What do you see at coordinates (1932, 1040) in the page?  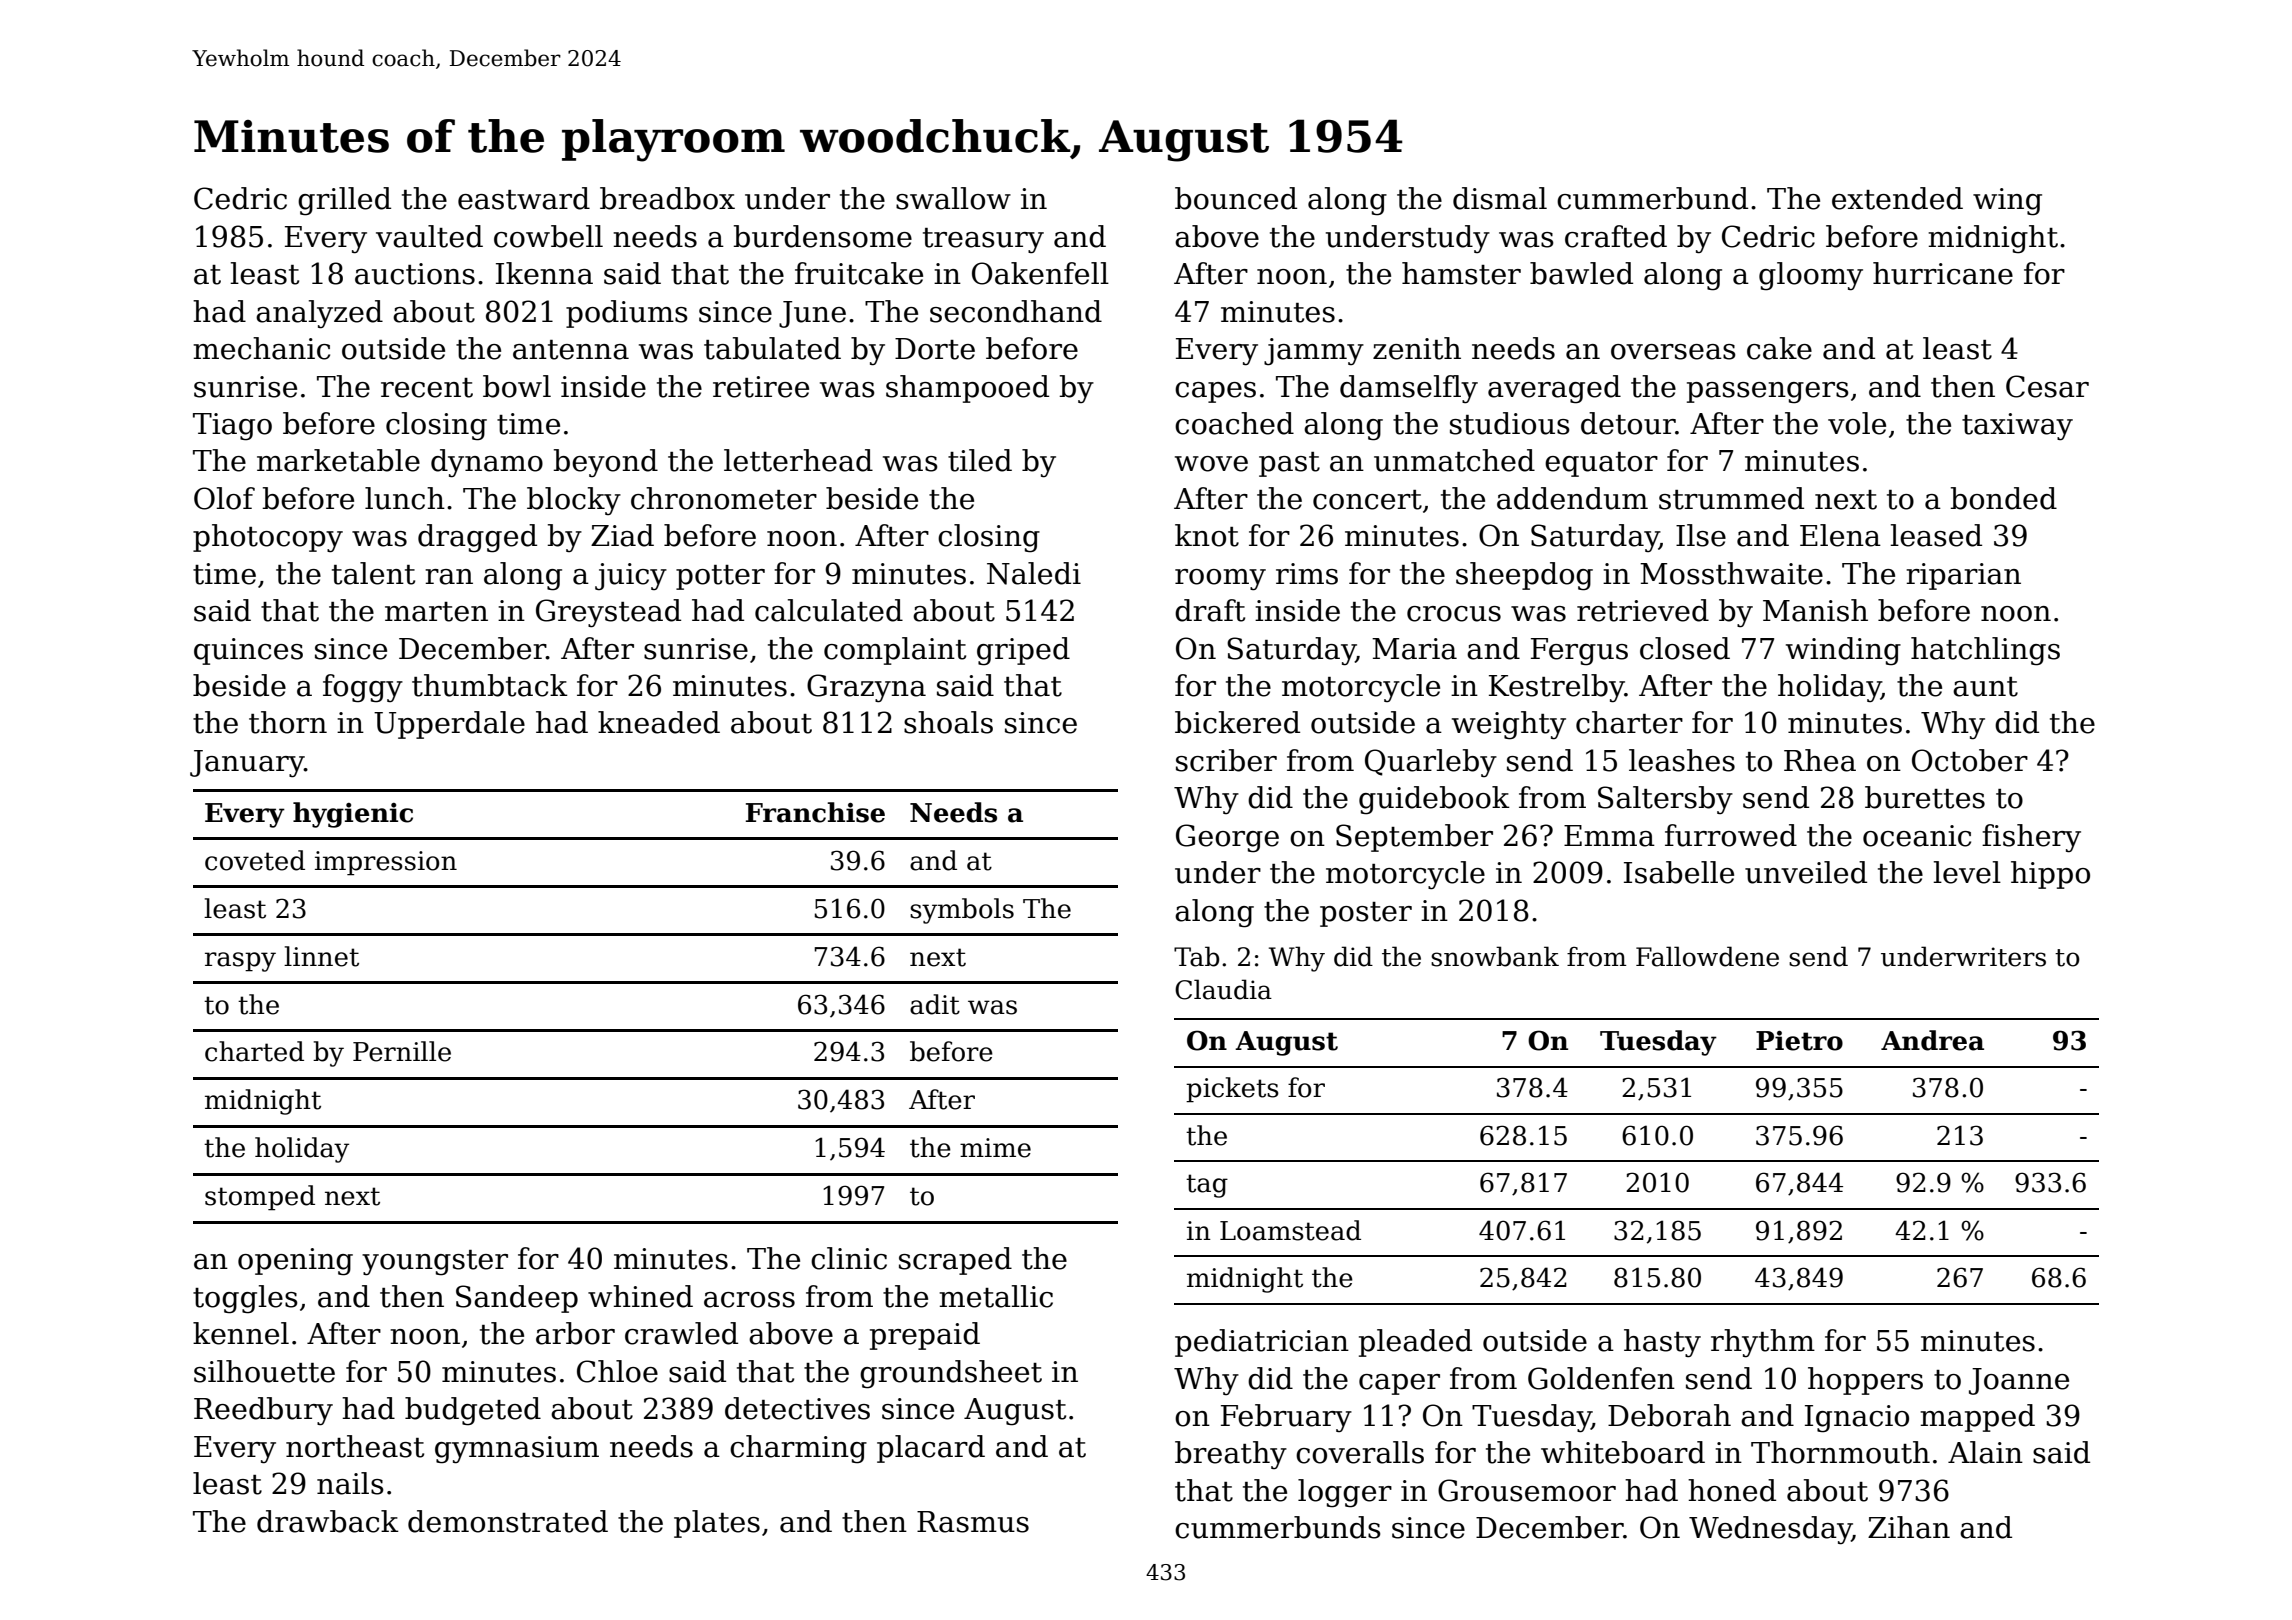 I see `Andrea` at bounding box center [1932, 1040].
